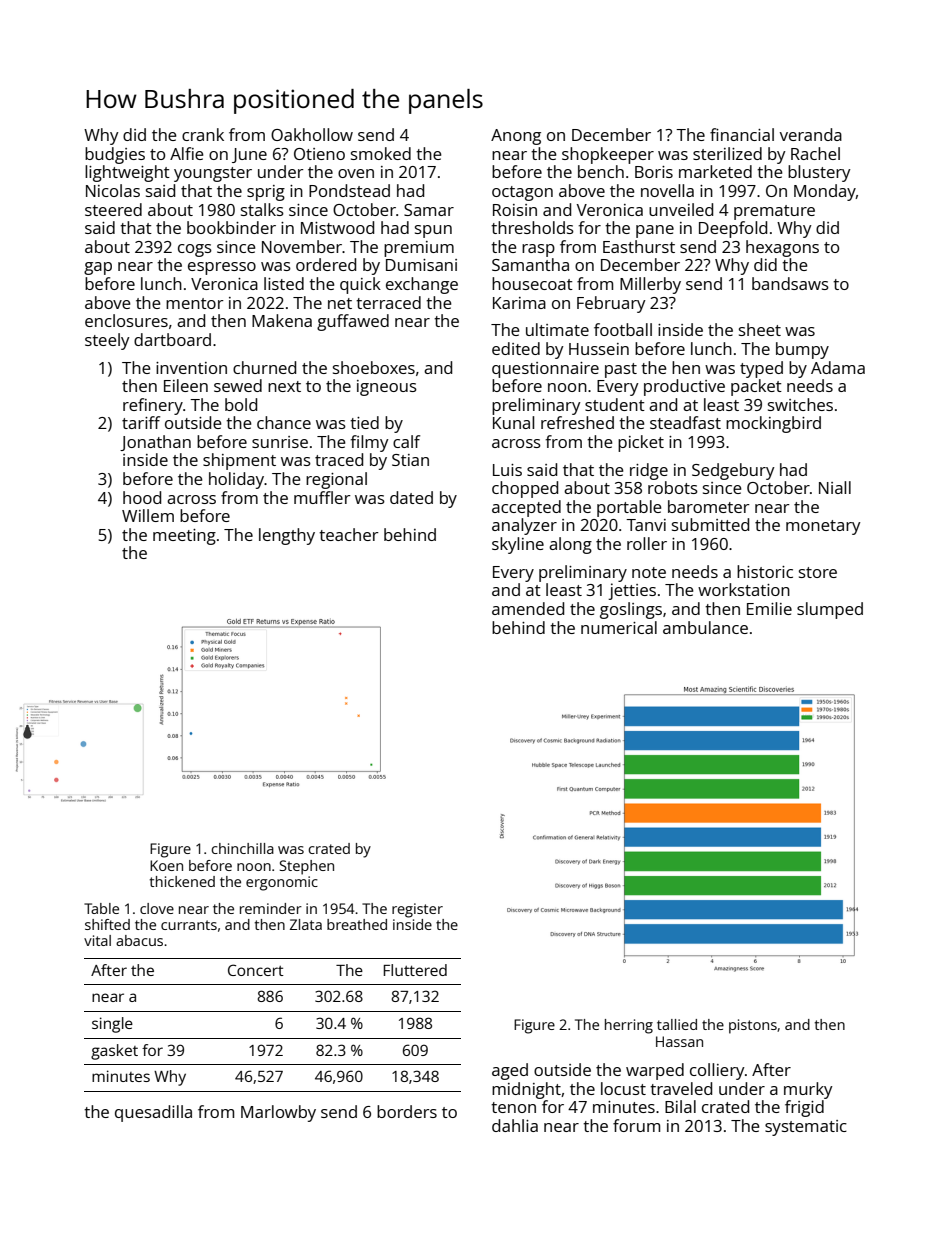 The height and width of the screenshot is (1233, 952). What do you see at coordinates (155, 443) in the screenshot?
I see `Jonathan` at bounding box center [155, 443].
